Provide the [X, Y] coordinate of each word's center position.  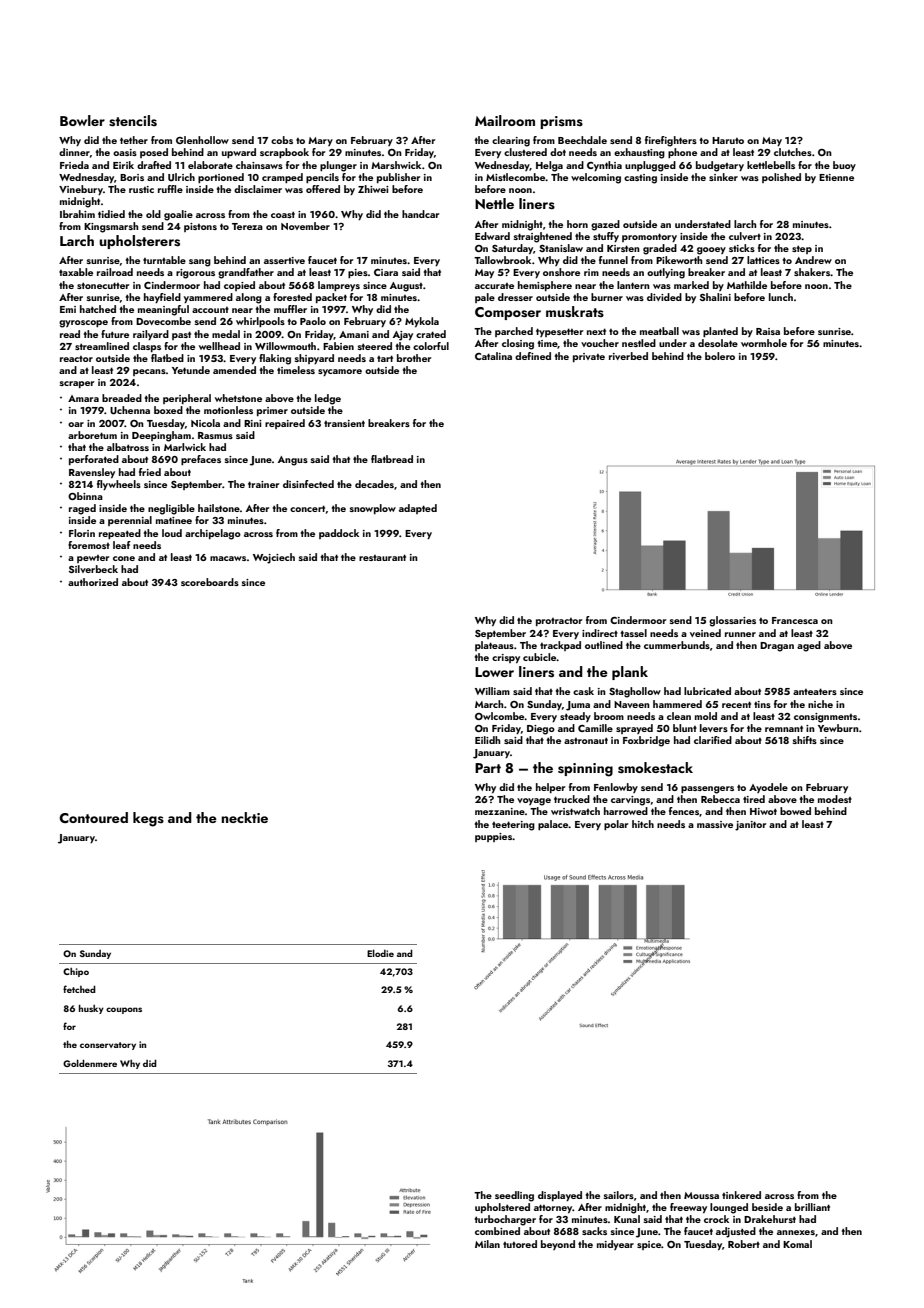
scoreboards [210, 582]
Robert [744, 1244]
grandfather [246, 273]
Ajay [403, 336]
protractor [559, 622]
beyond [558, 1245]
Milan [487, 1244]
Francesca [795, 620]
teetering [513, 826]
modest [835, 799]
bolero [720, 356]
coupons [124, 1010]
